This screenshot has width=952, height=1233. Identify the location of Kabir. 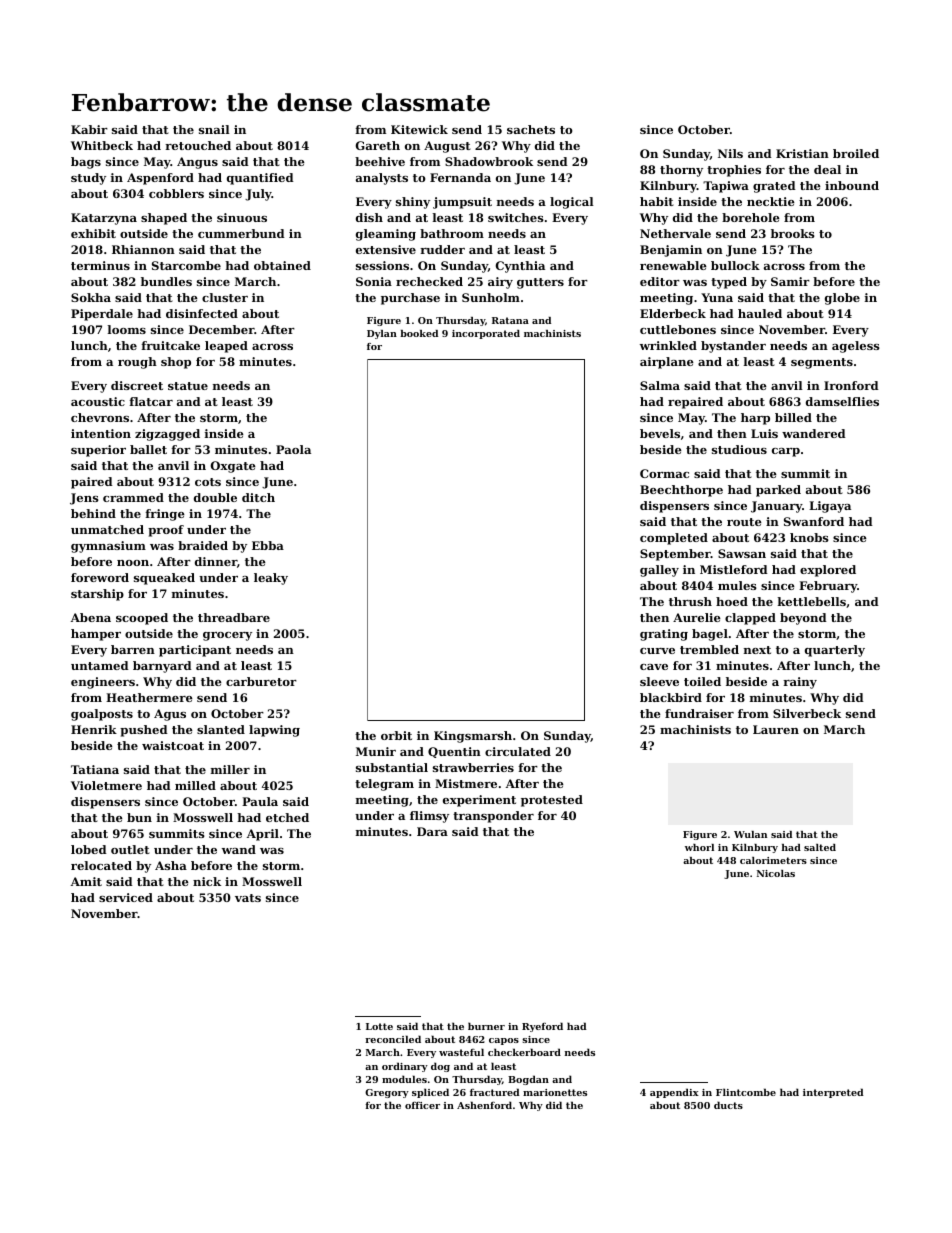
(89, 129).
